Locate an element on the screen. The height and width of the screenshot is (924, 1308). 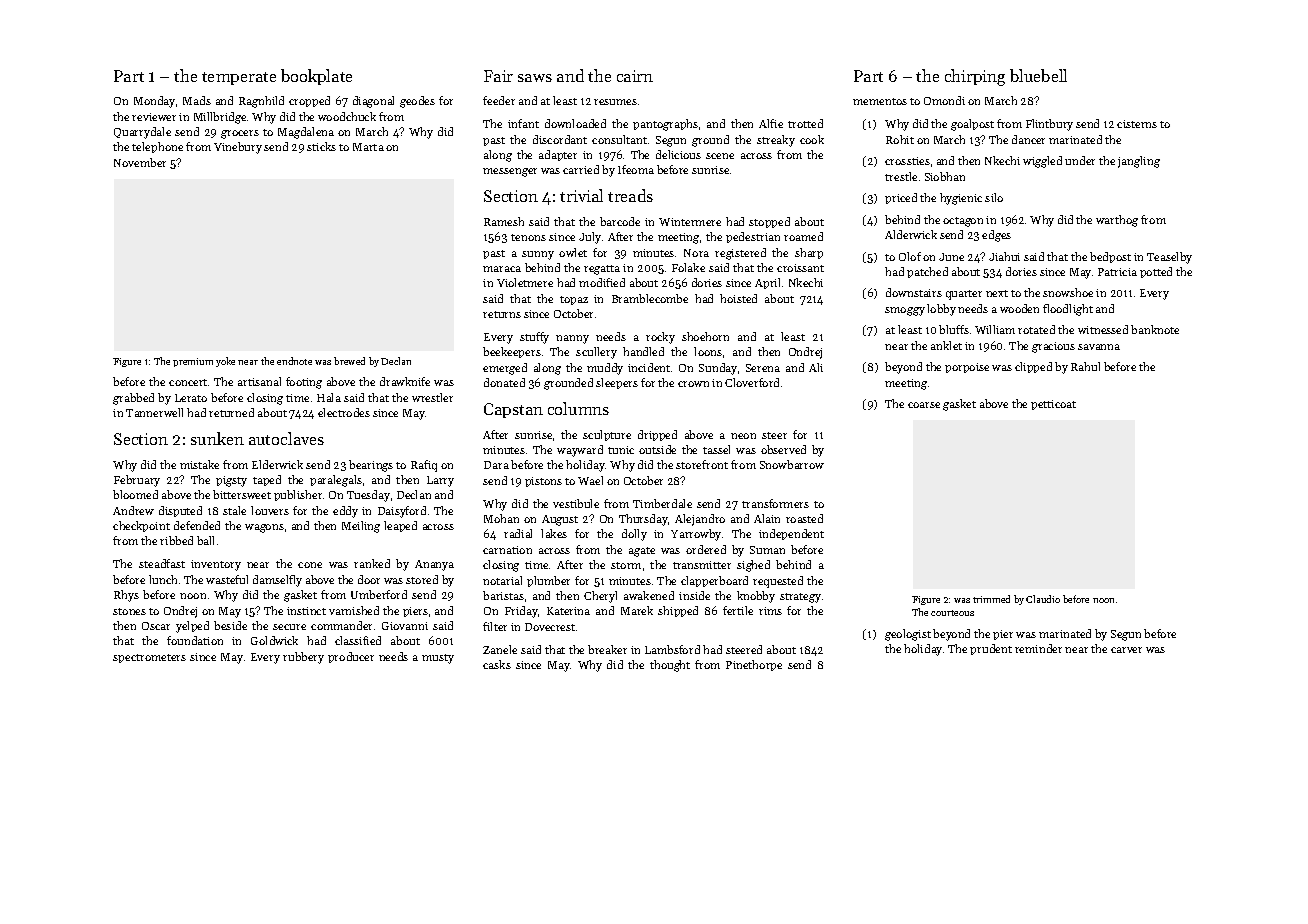
stones is located at coordinates (129, 611).
